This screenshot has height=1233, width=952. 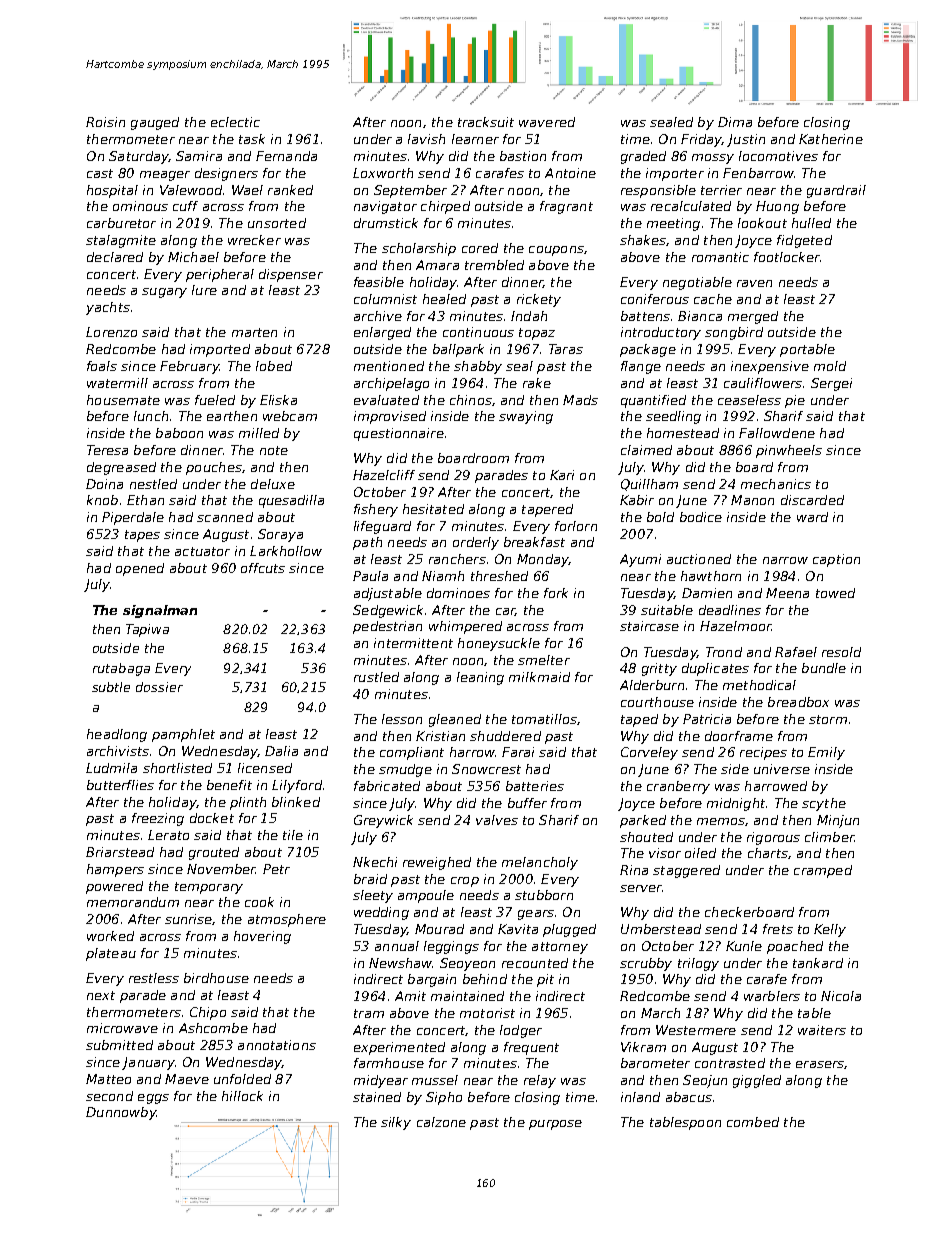 What do you see at coordinates (824, 668) in the screenshot?
I see `bundle` at bounding box center [824, 668].
